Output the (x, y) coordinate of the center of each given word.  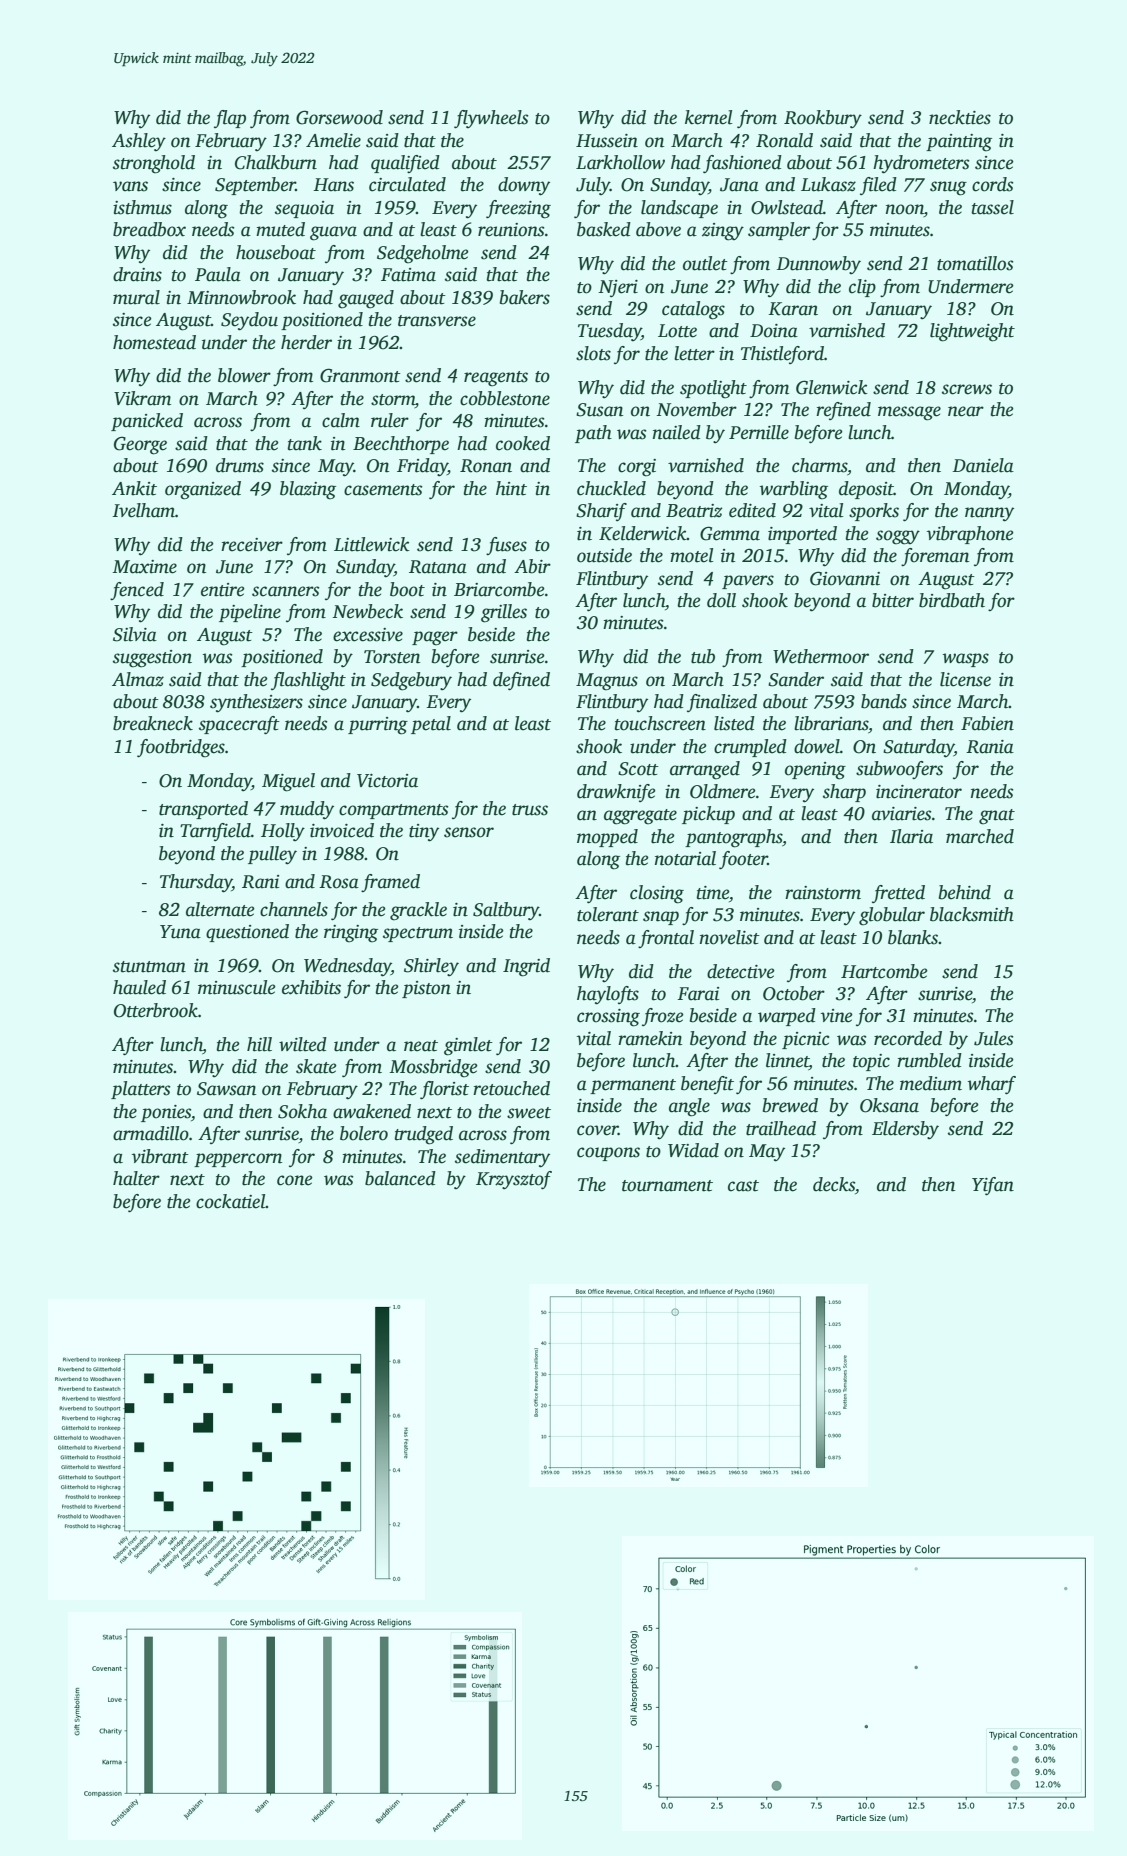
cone (295, 1180)
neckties (960, 117)
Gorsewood (339, 117)
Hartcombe (884, 971)
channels (294, 909)
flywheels (491, 119)
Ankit (134, 488)
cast (743, 1186)
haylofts (608, 995)
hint (511, 488)
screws (967, 389)
